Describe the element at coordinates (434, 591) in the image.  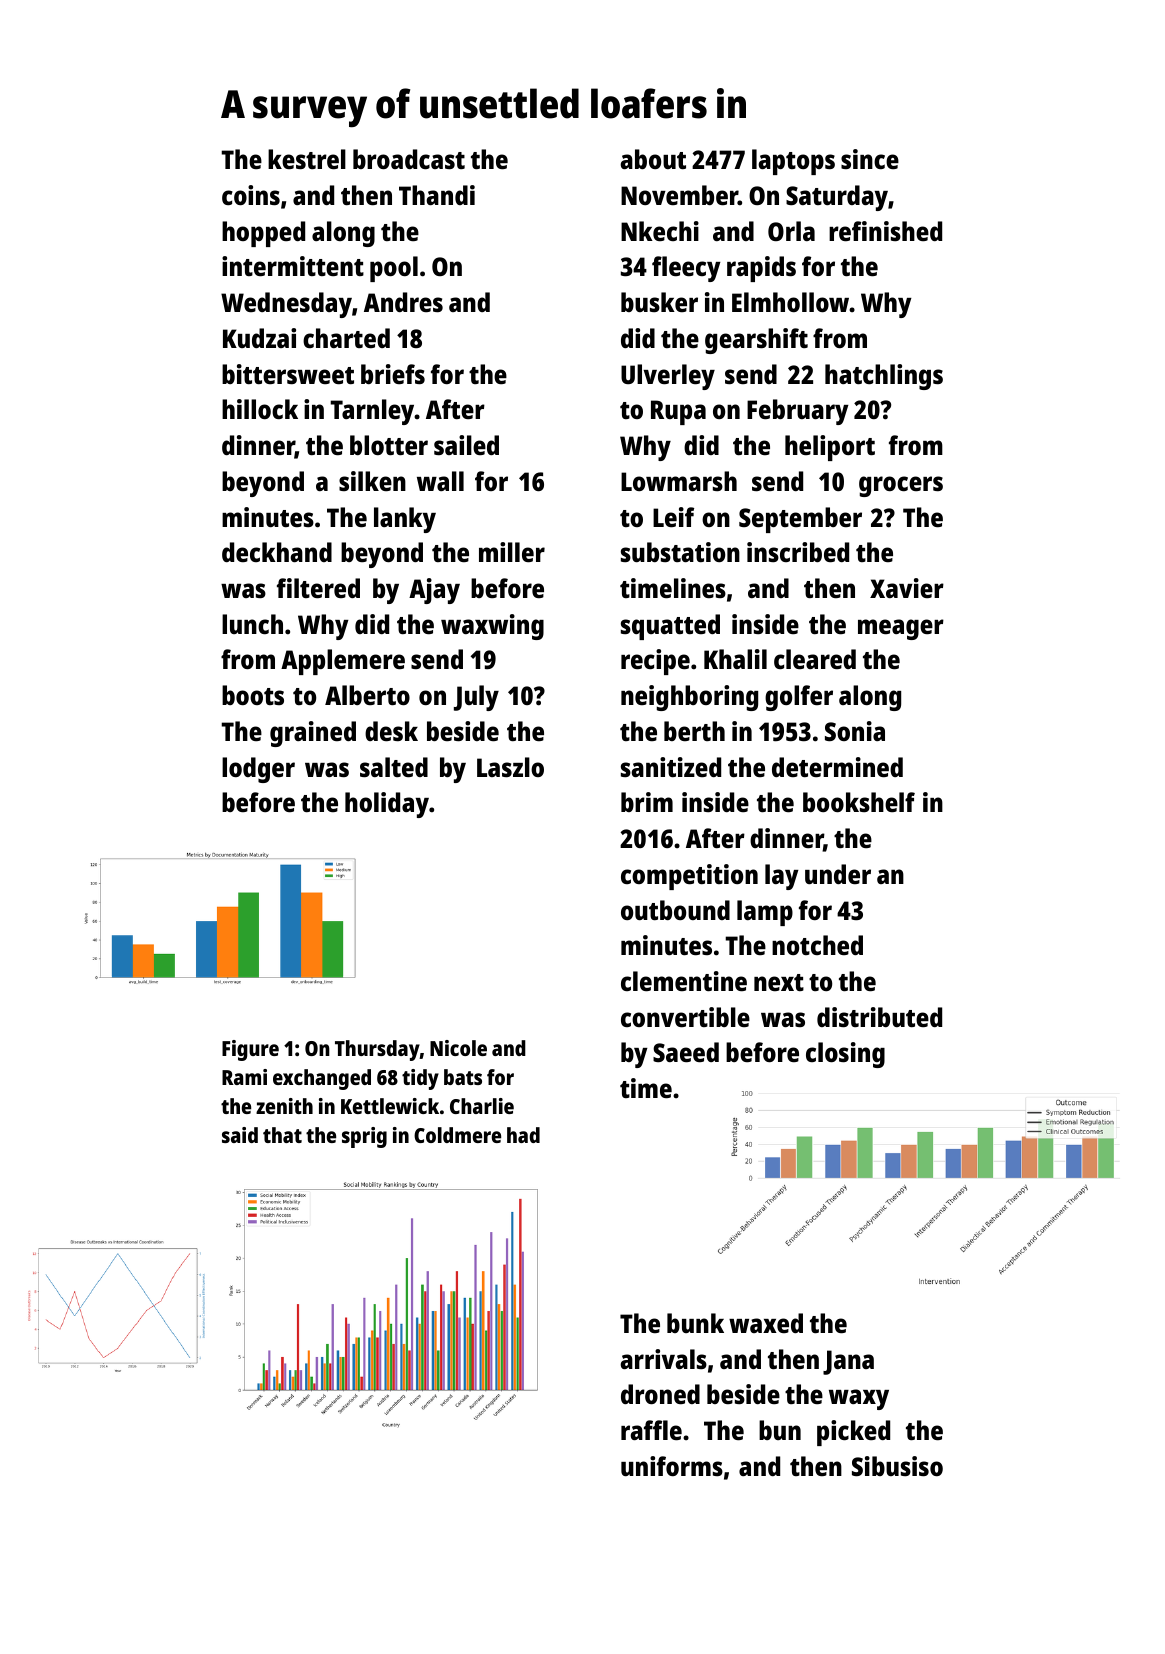
I see `Ajay` at that location.
